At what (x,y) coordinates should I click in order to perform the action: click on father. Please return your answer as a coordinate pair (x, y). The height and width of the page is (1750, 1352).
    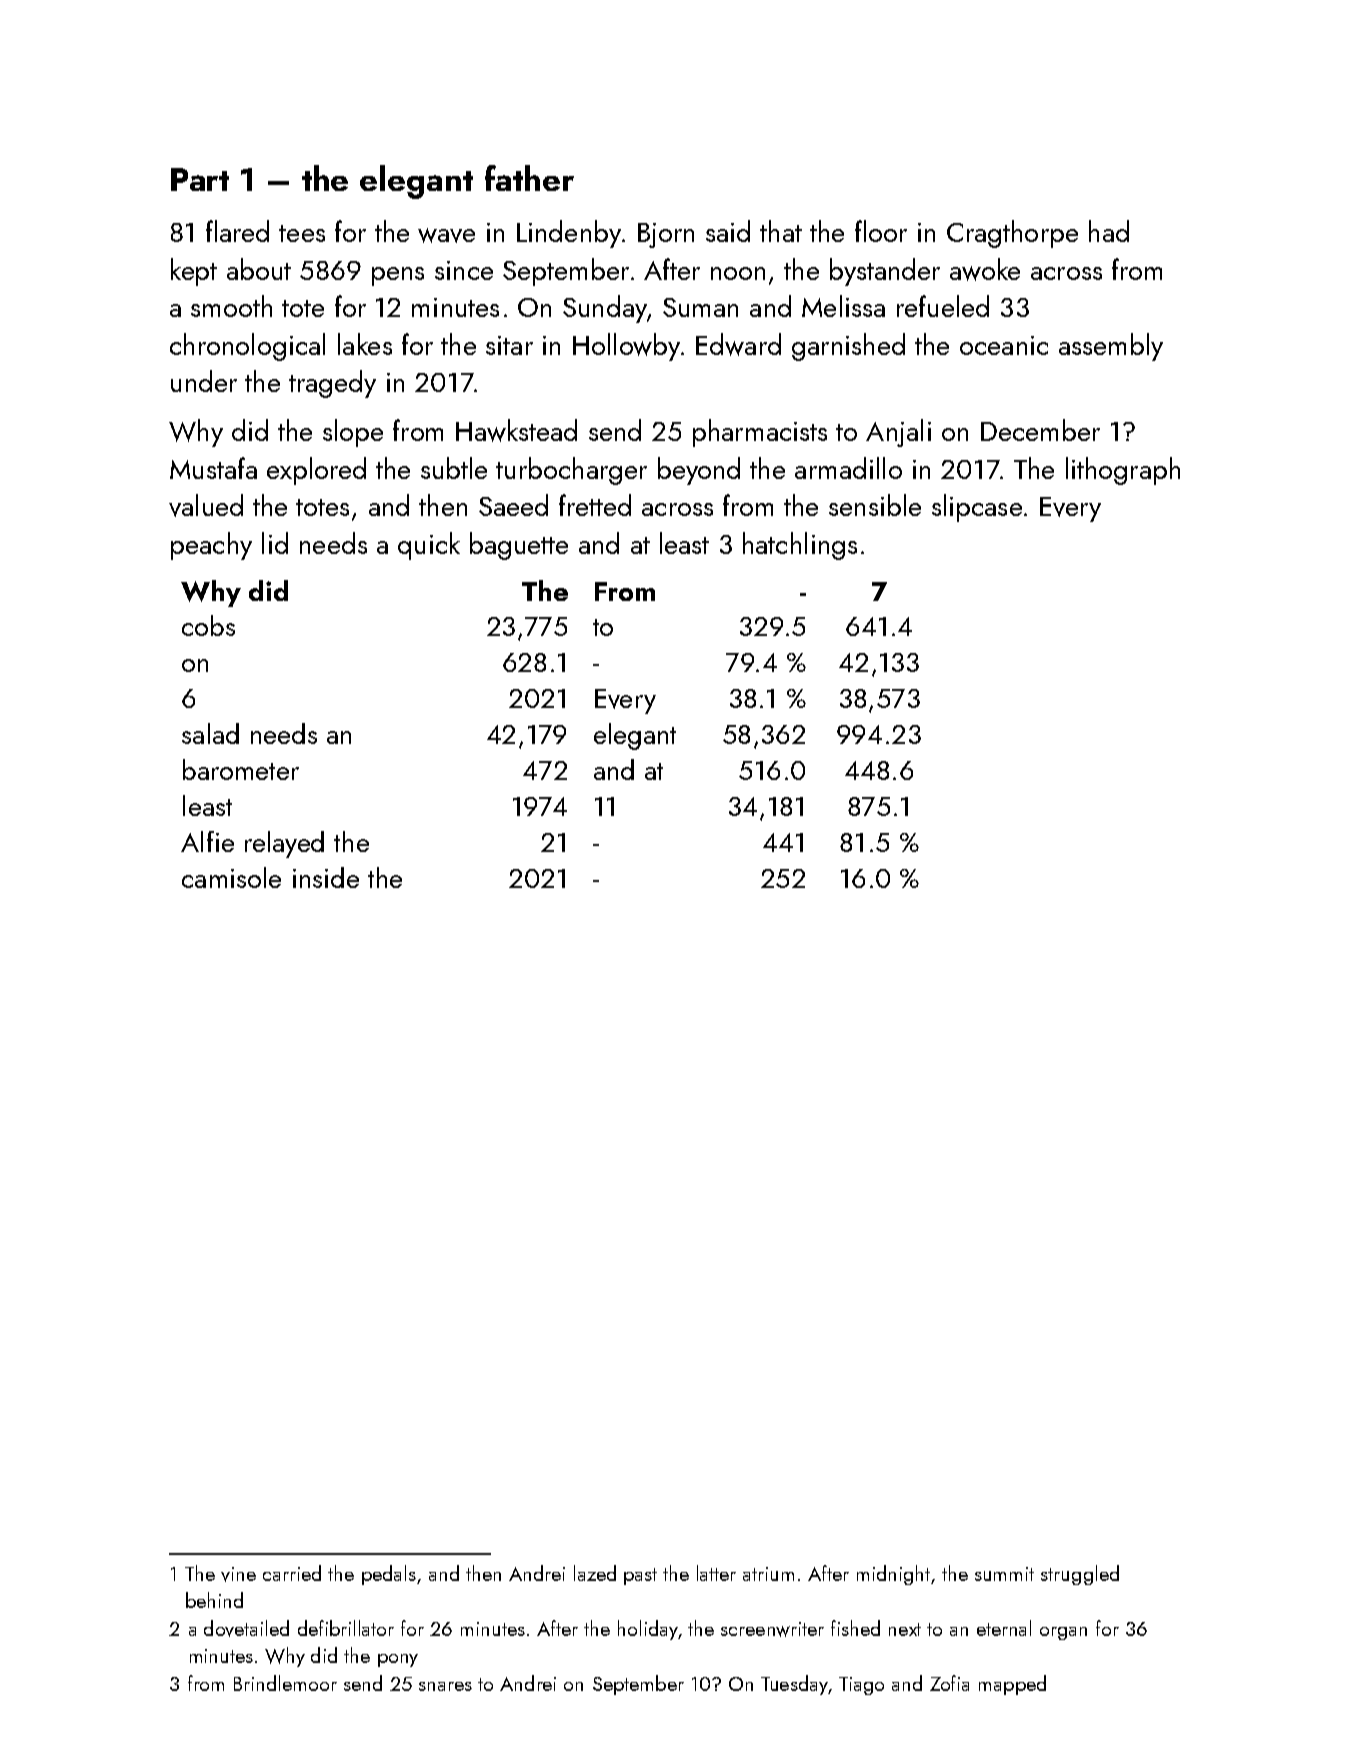
    Looking at the image, I should click on (529, 178).
